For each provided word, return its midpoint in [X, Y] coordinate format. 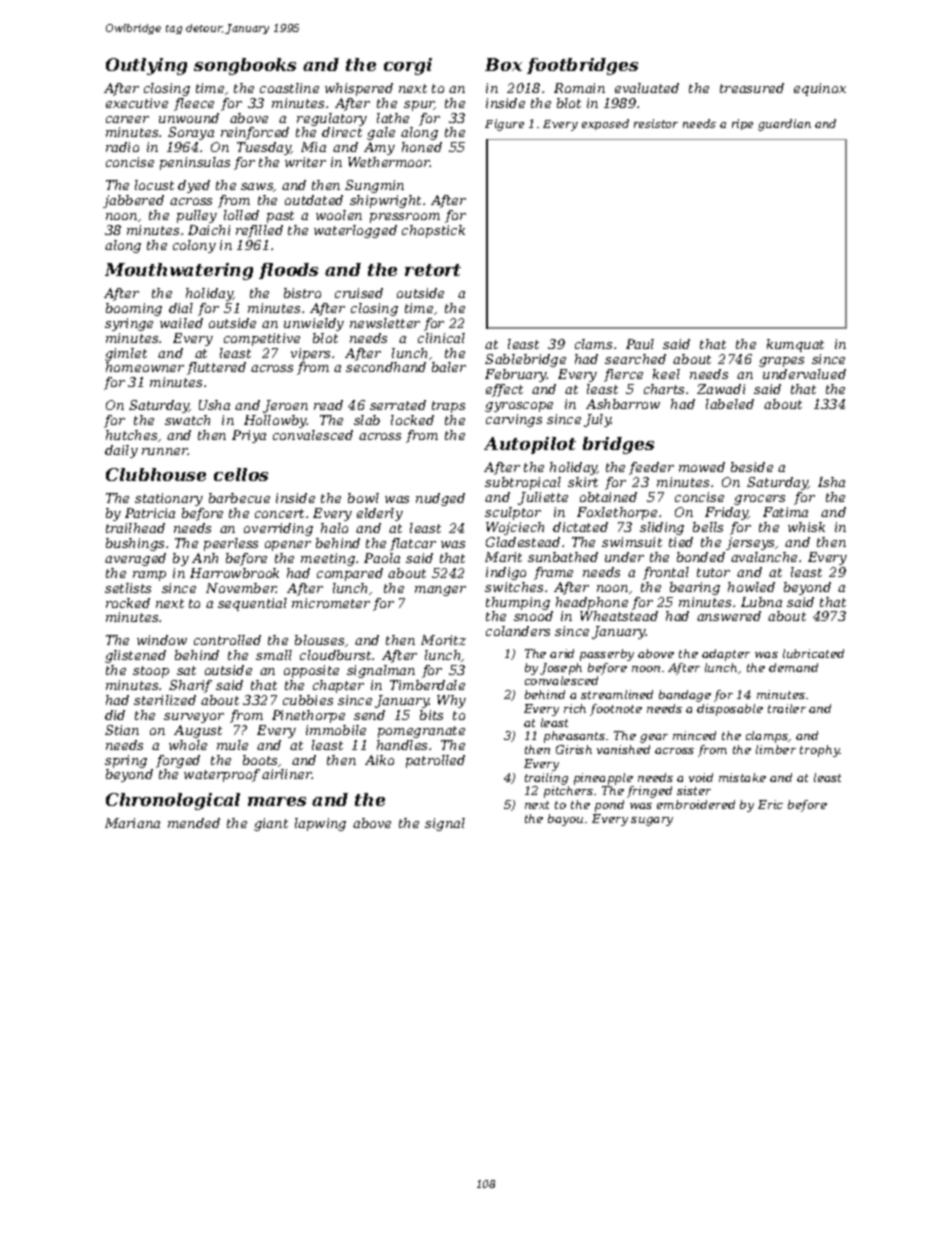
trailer [787, 708]
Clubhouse [156, 474]
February [516, 375]
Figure [504, 125]
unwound [189, 118]
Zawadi [721, 389]
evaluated [647, 88]
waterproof [222, 775]
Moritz [443, 640]
